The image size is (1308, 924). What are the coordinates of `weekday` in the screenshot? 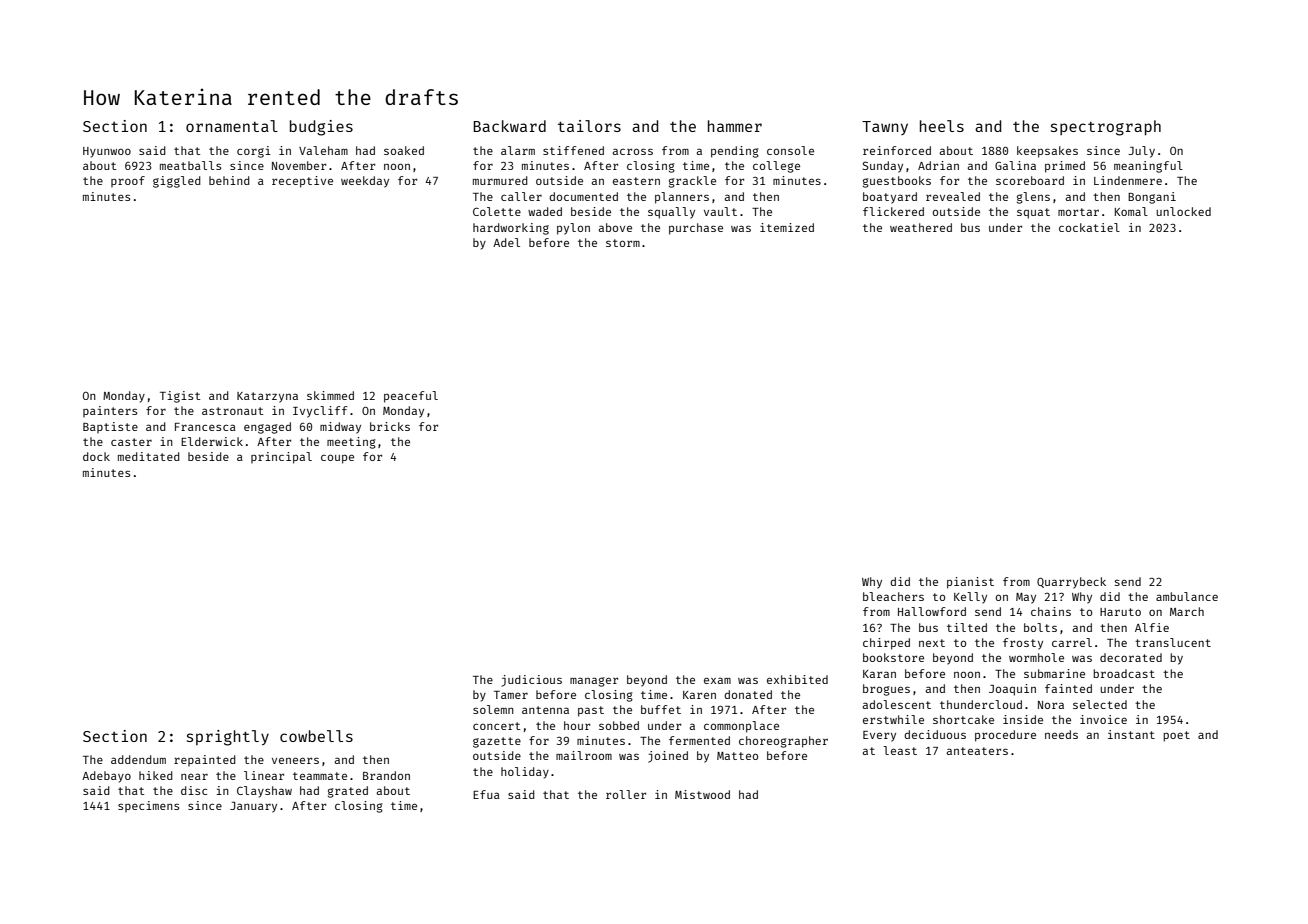 It's located at (365, 182).
